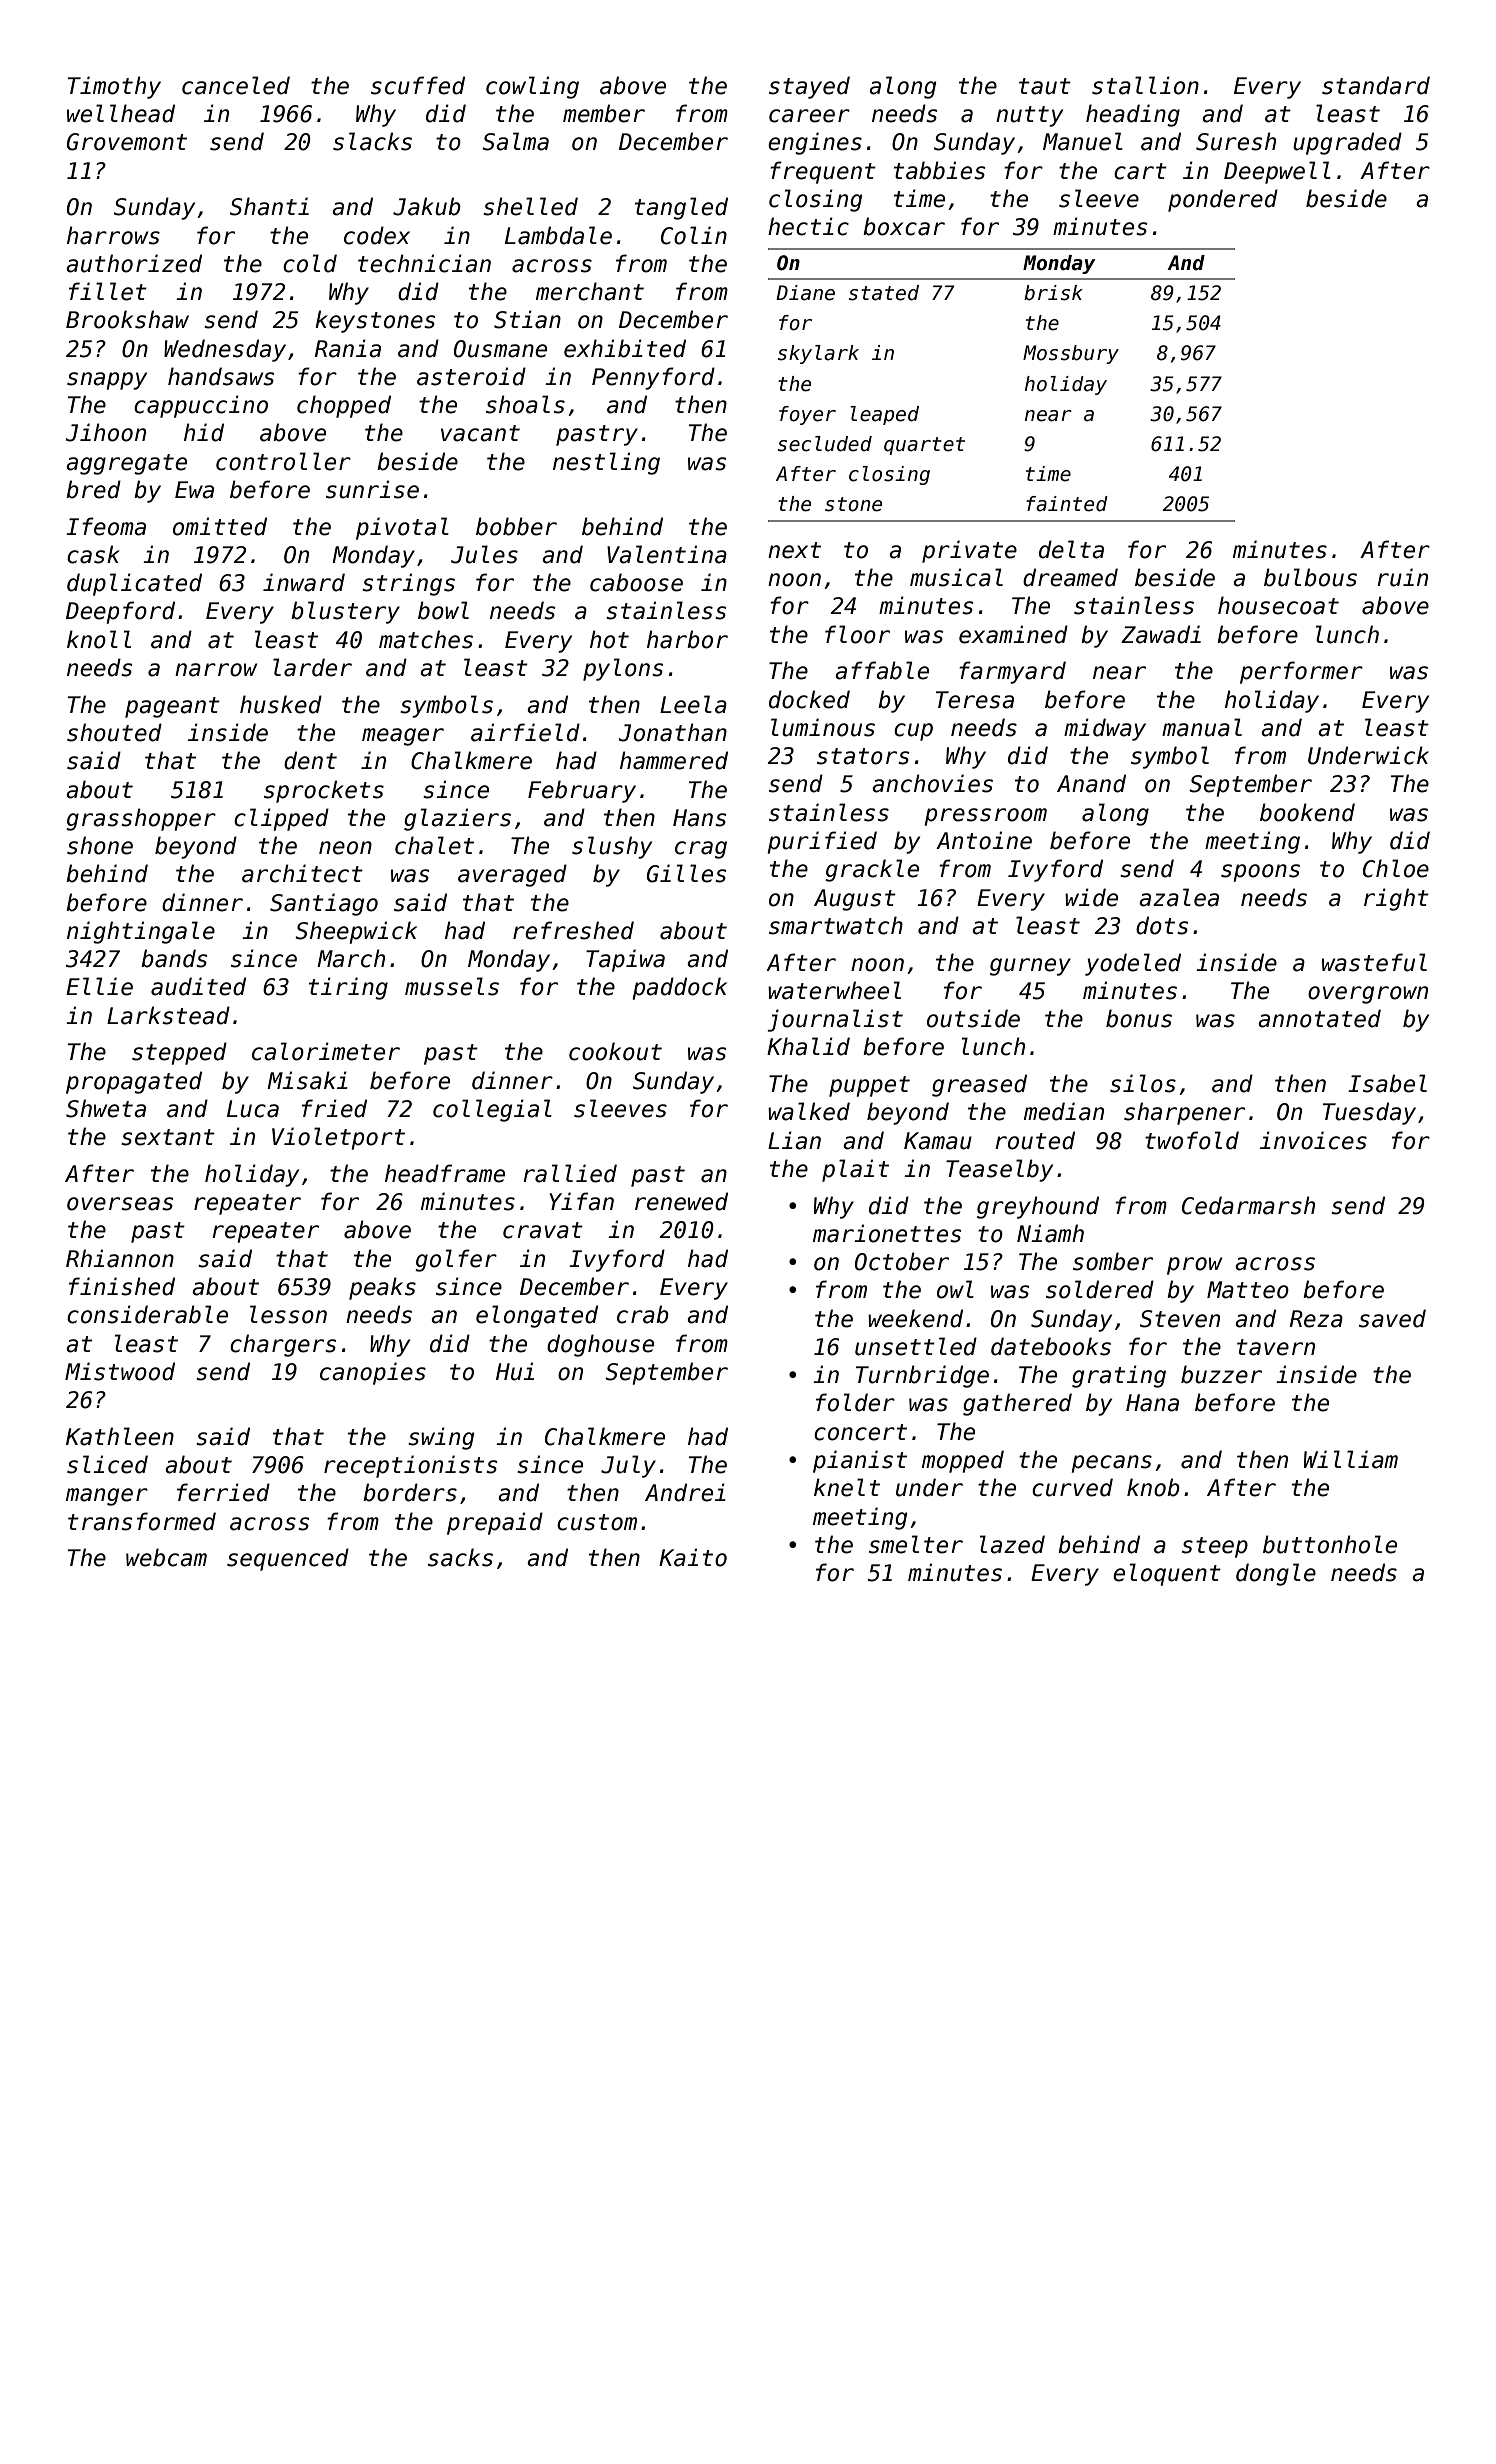  I want to click on grackle, so click(872, 870).
